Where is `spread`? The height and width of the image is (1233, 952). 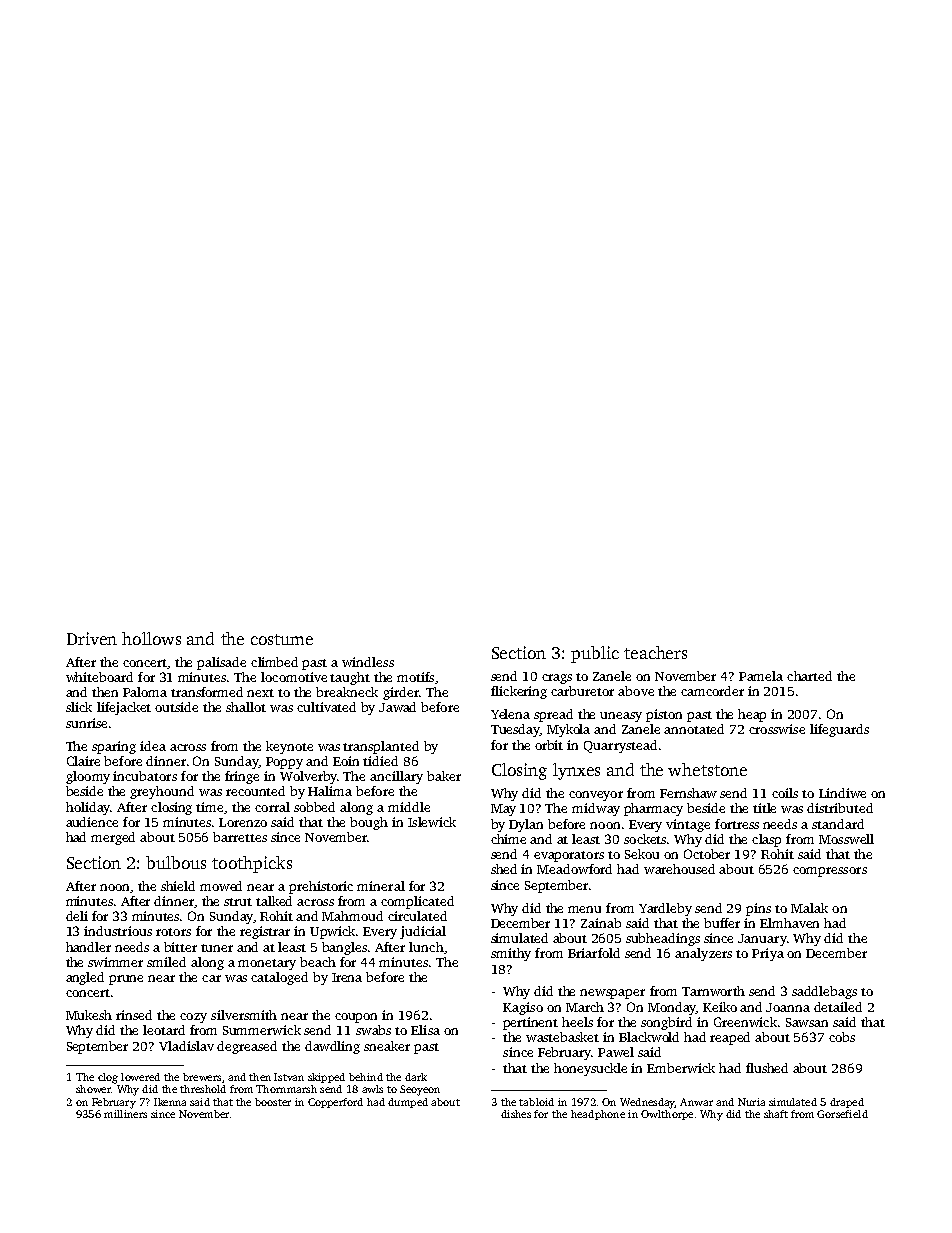
spread is located at coordinates (553, 715).
